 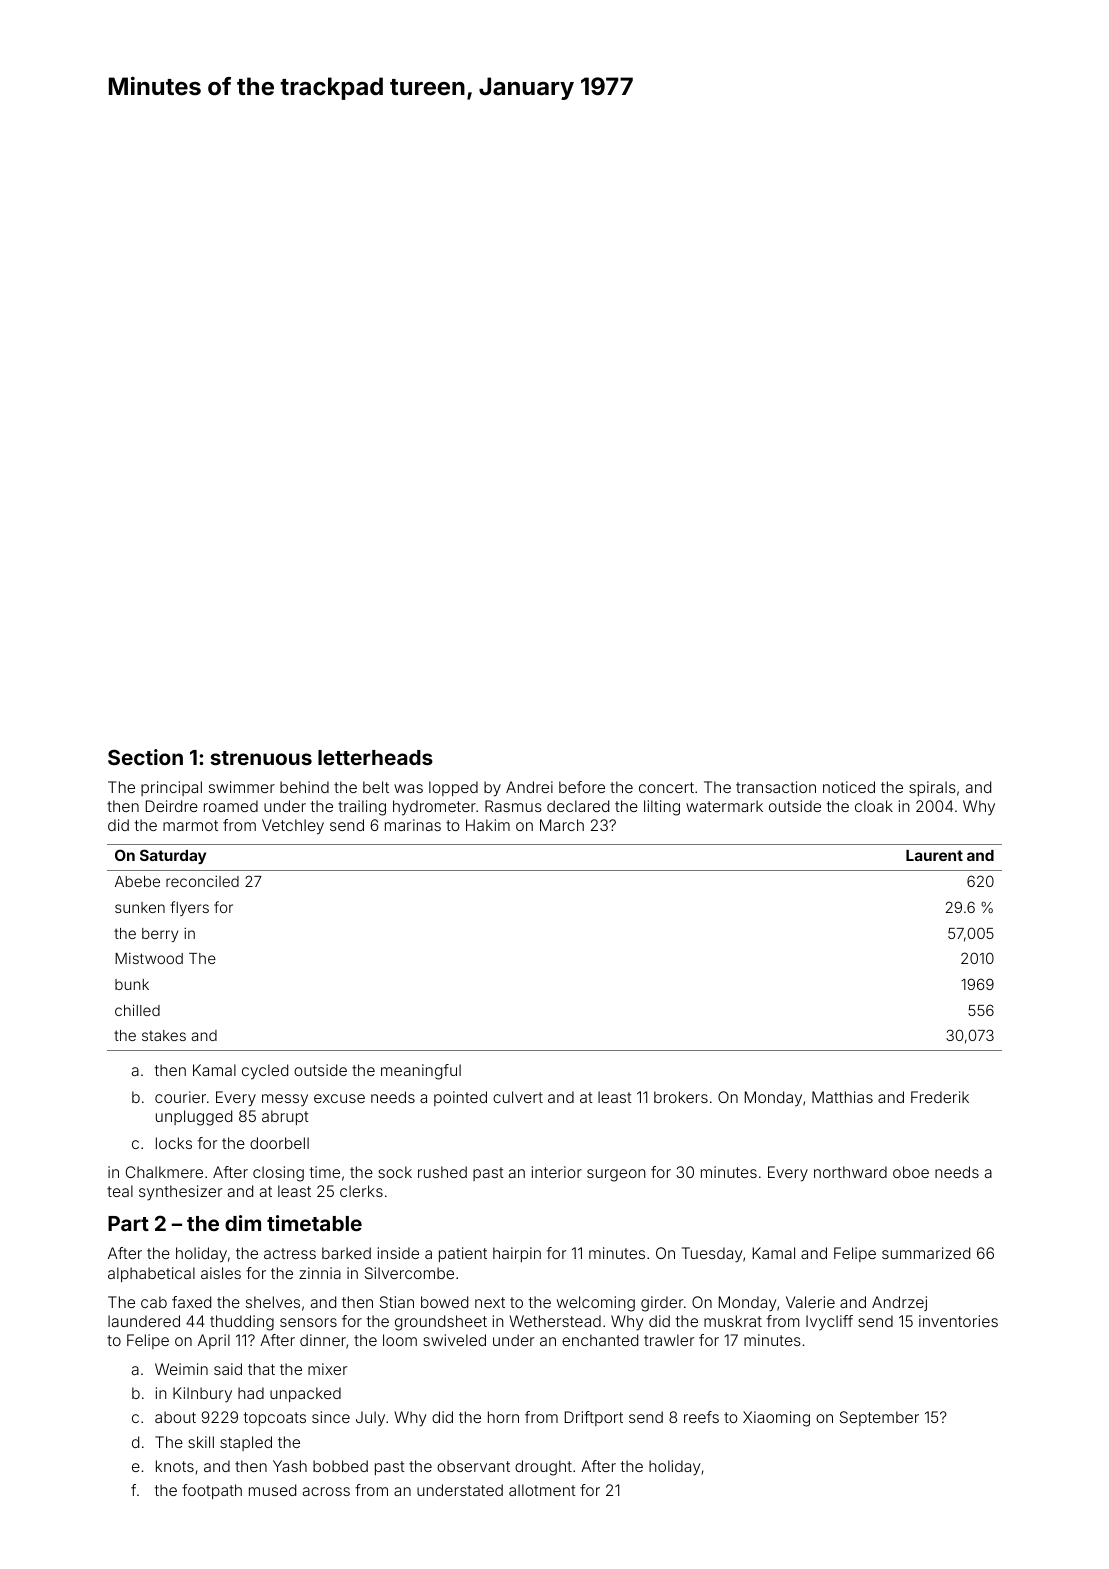 What do you see at coordinates (940, 1097) in the screenshot?
I see `Frederik` at bounding box center [940, 1097].
